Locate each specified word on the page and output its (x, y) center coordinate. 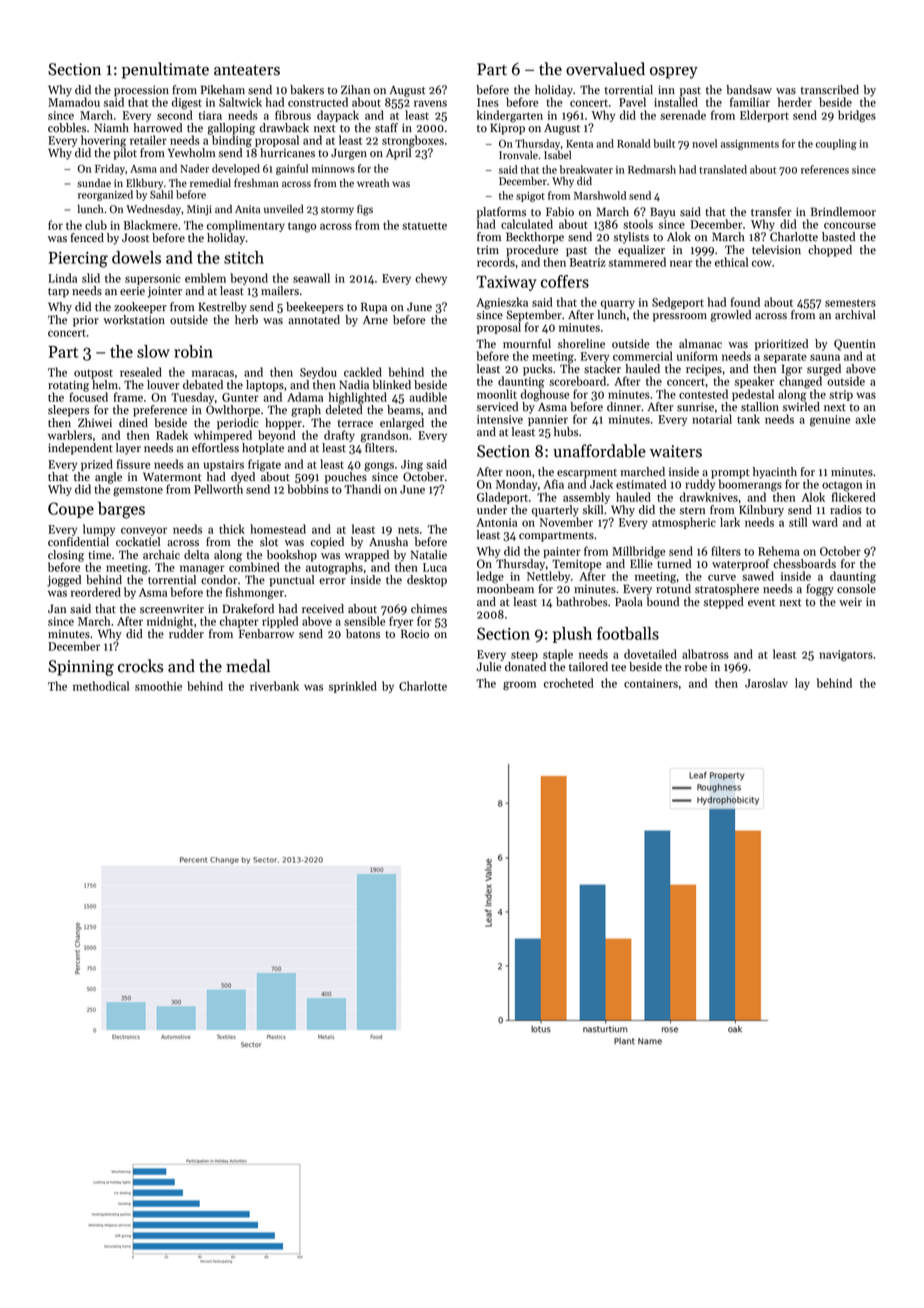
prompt (730, 474)
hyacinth (775, 473)
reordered (96, 592)
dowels (136, 257)
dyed (243, 478)
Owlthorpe (233, 411)
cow (762, 263)
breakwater (586, 169)
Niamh (111, 128)
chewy (431, 279)
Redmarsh (652, 169)
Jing (412, 466)
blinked (392, 385)
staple (558, 655)
